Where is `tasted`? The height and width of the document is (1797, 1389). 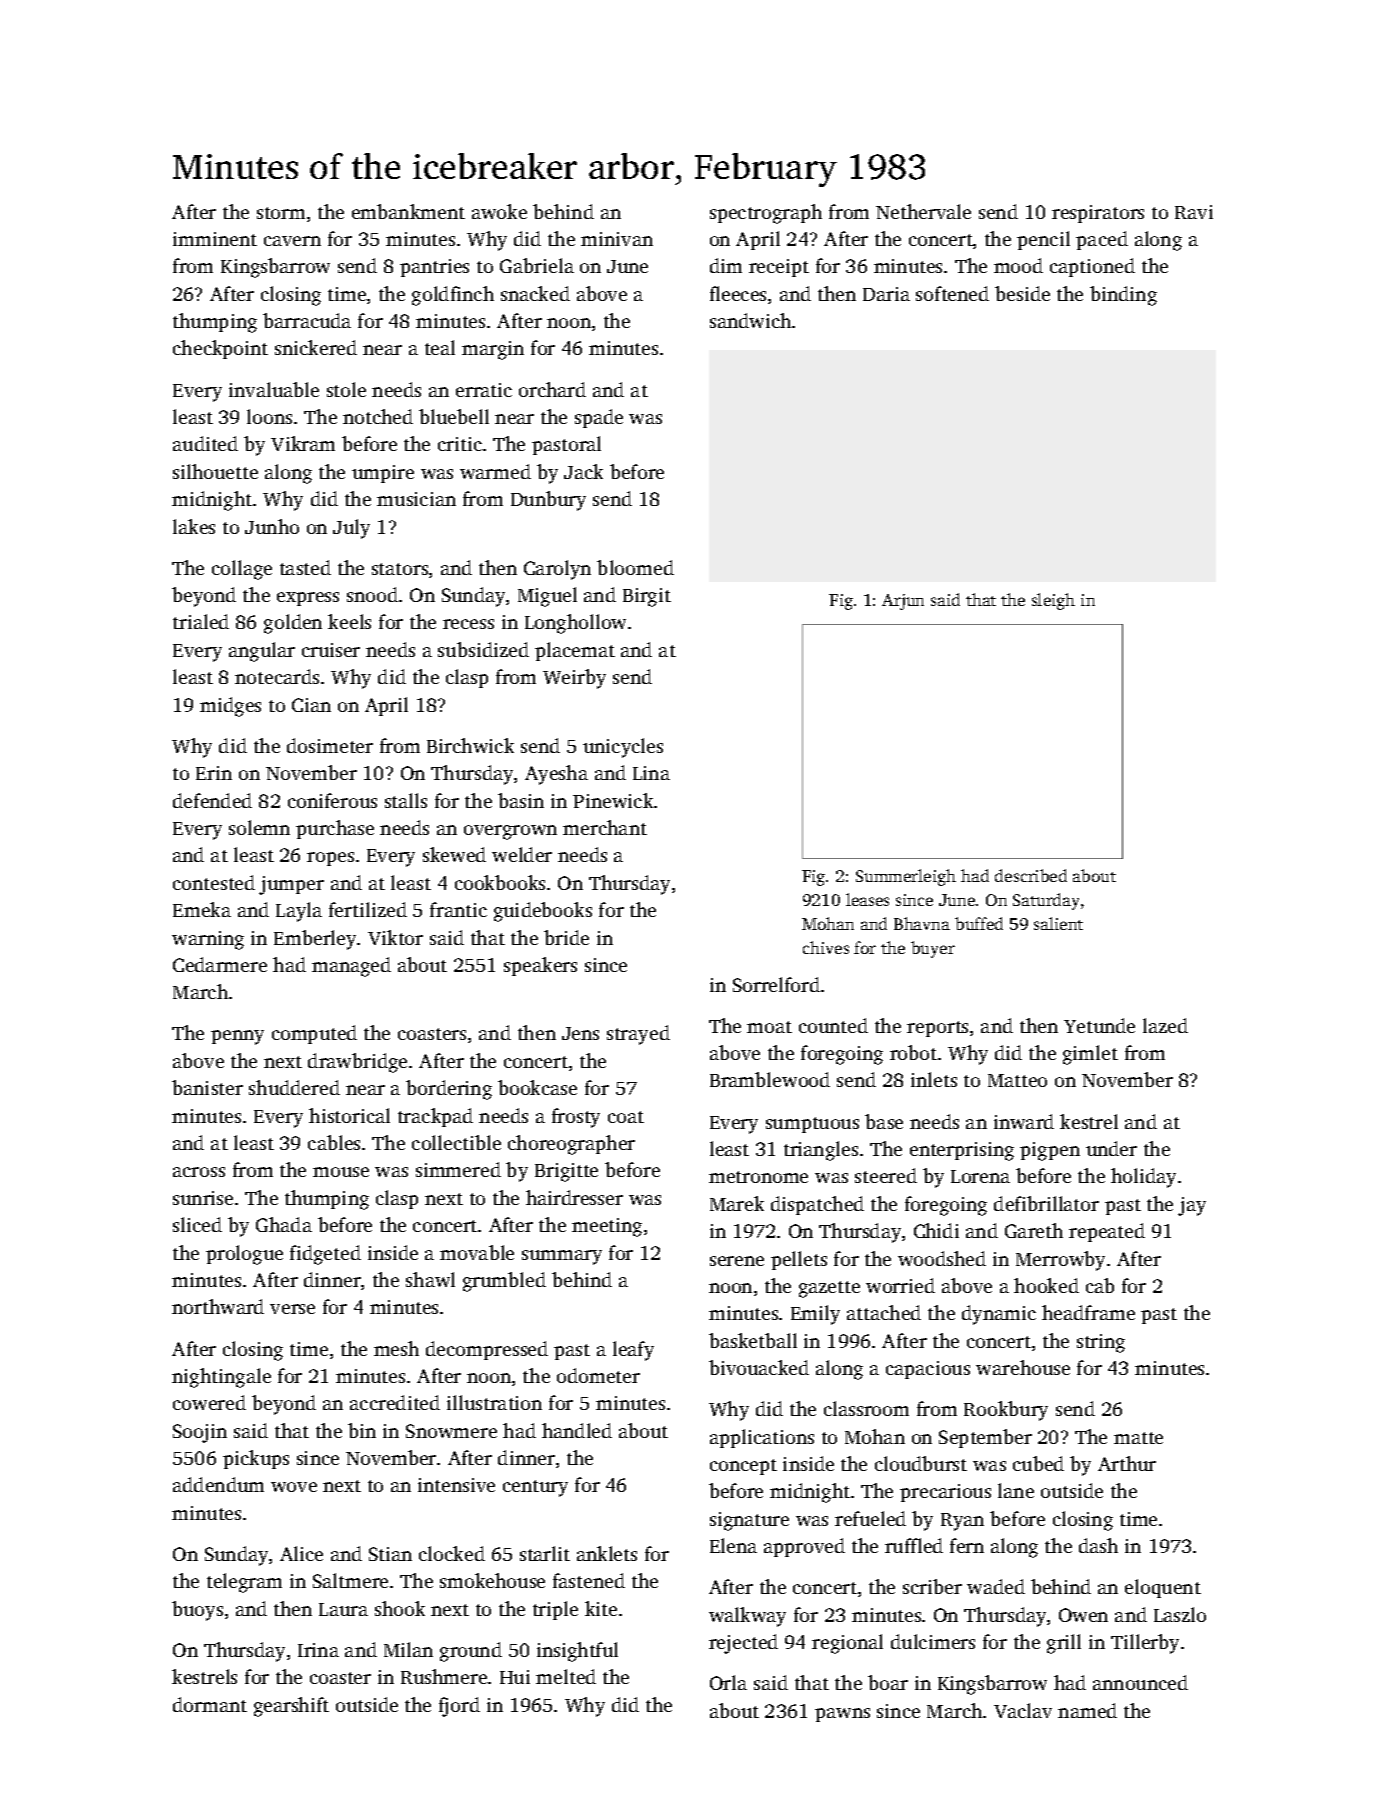 tasted is located at coordinates (305, 567).
